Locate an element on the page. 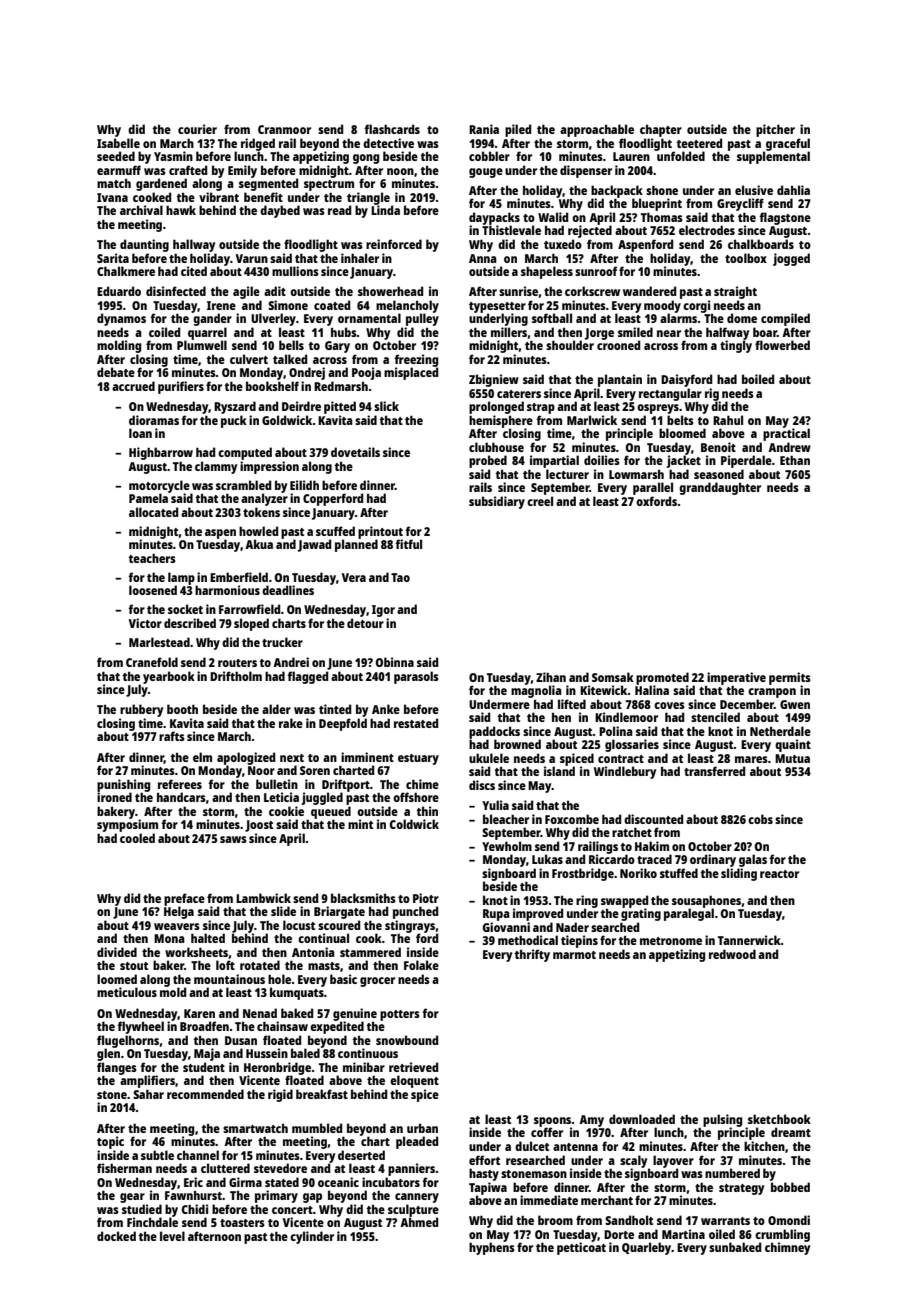  Lauren is located at coordinates (631, 156).
